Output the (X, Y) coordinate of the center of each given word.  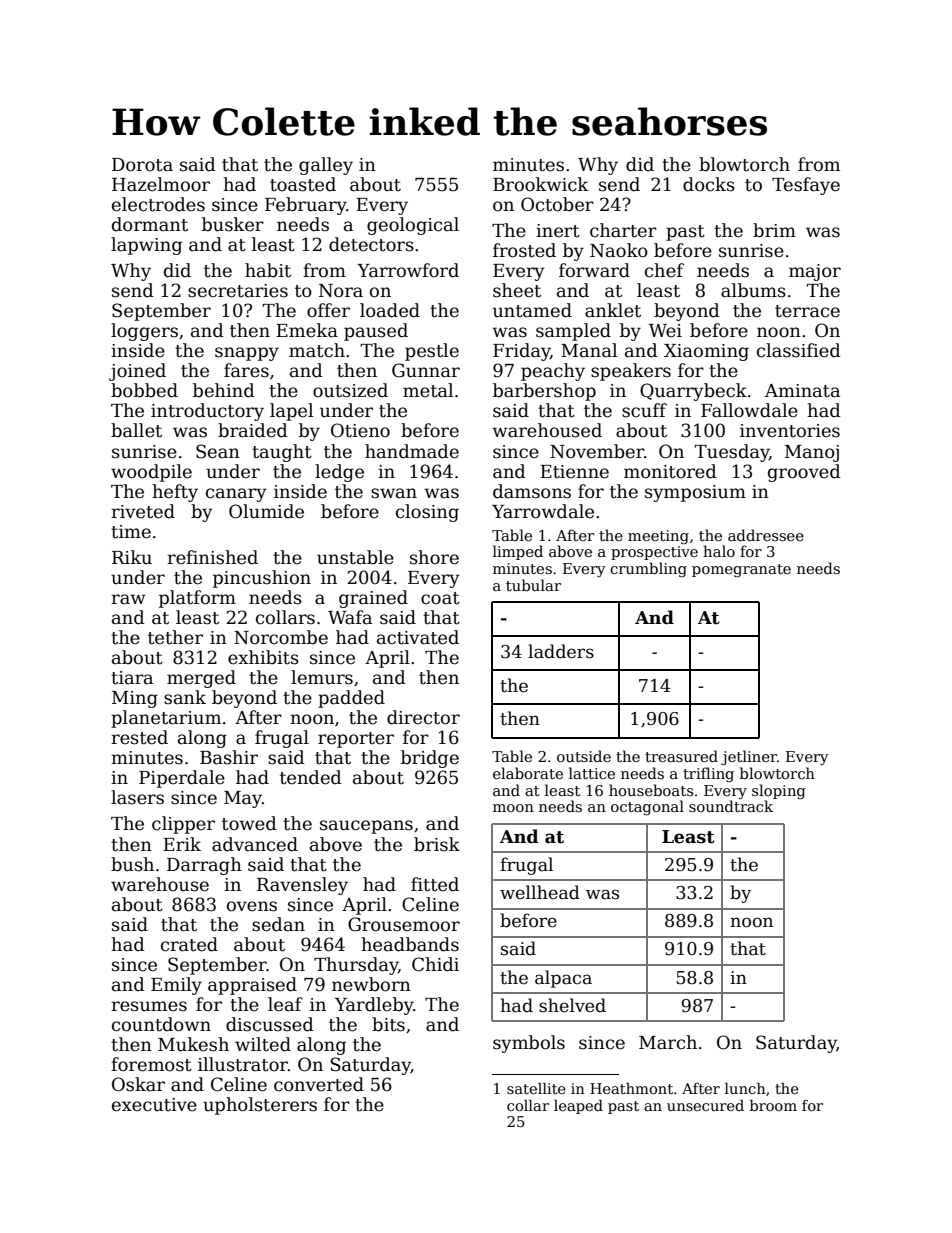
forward (594, 270)
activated (418, 637)
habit (268, 270)
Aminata (802, 391)
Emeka (307, 330)
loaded (390, 310)
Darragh (204, 866)
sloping (779, 792)
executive (154, 1105)
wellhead (540, 892)
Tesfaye (806, 186)
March (668, 1042)
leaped (578, 1106)
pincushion (262, 579)
